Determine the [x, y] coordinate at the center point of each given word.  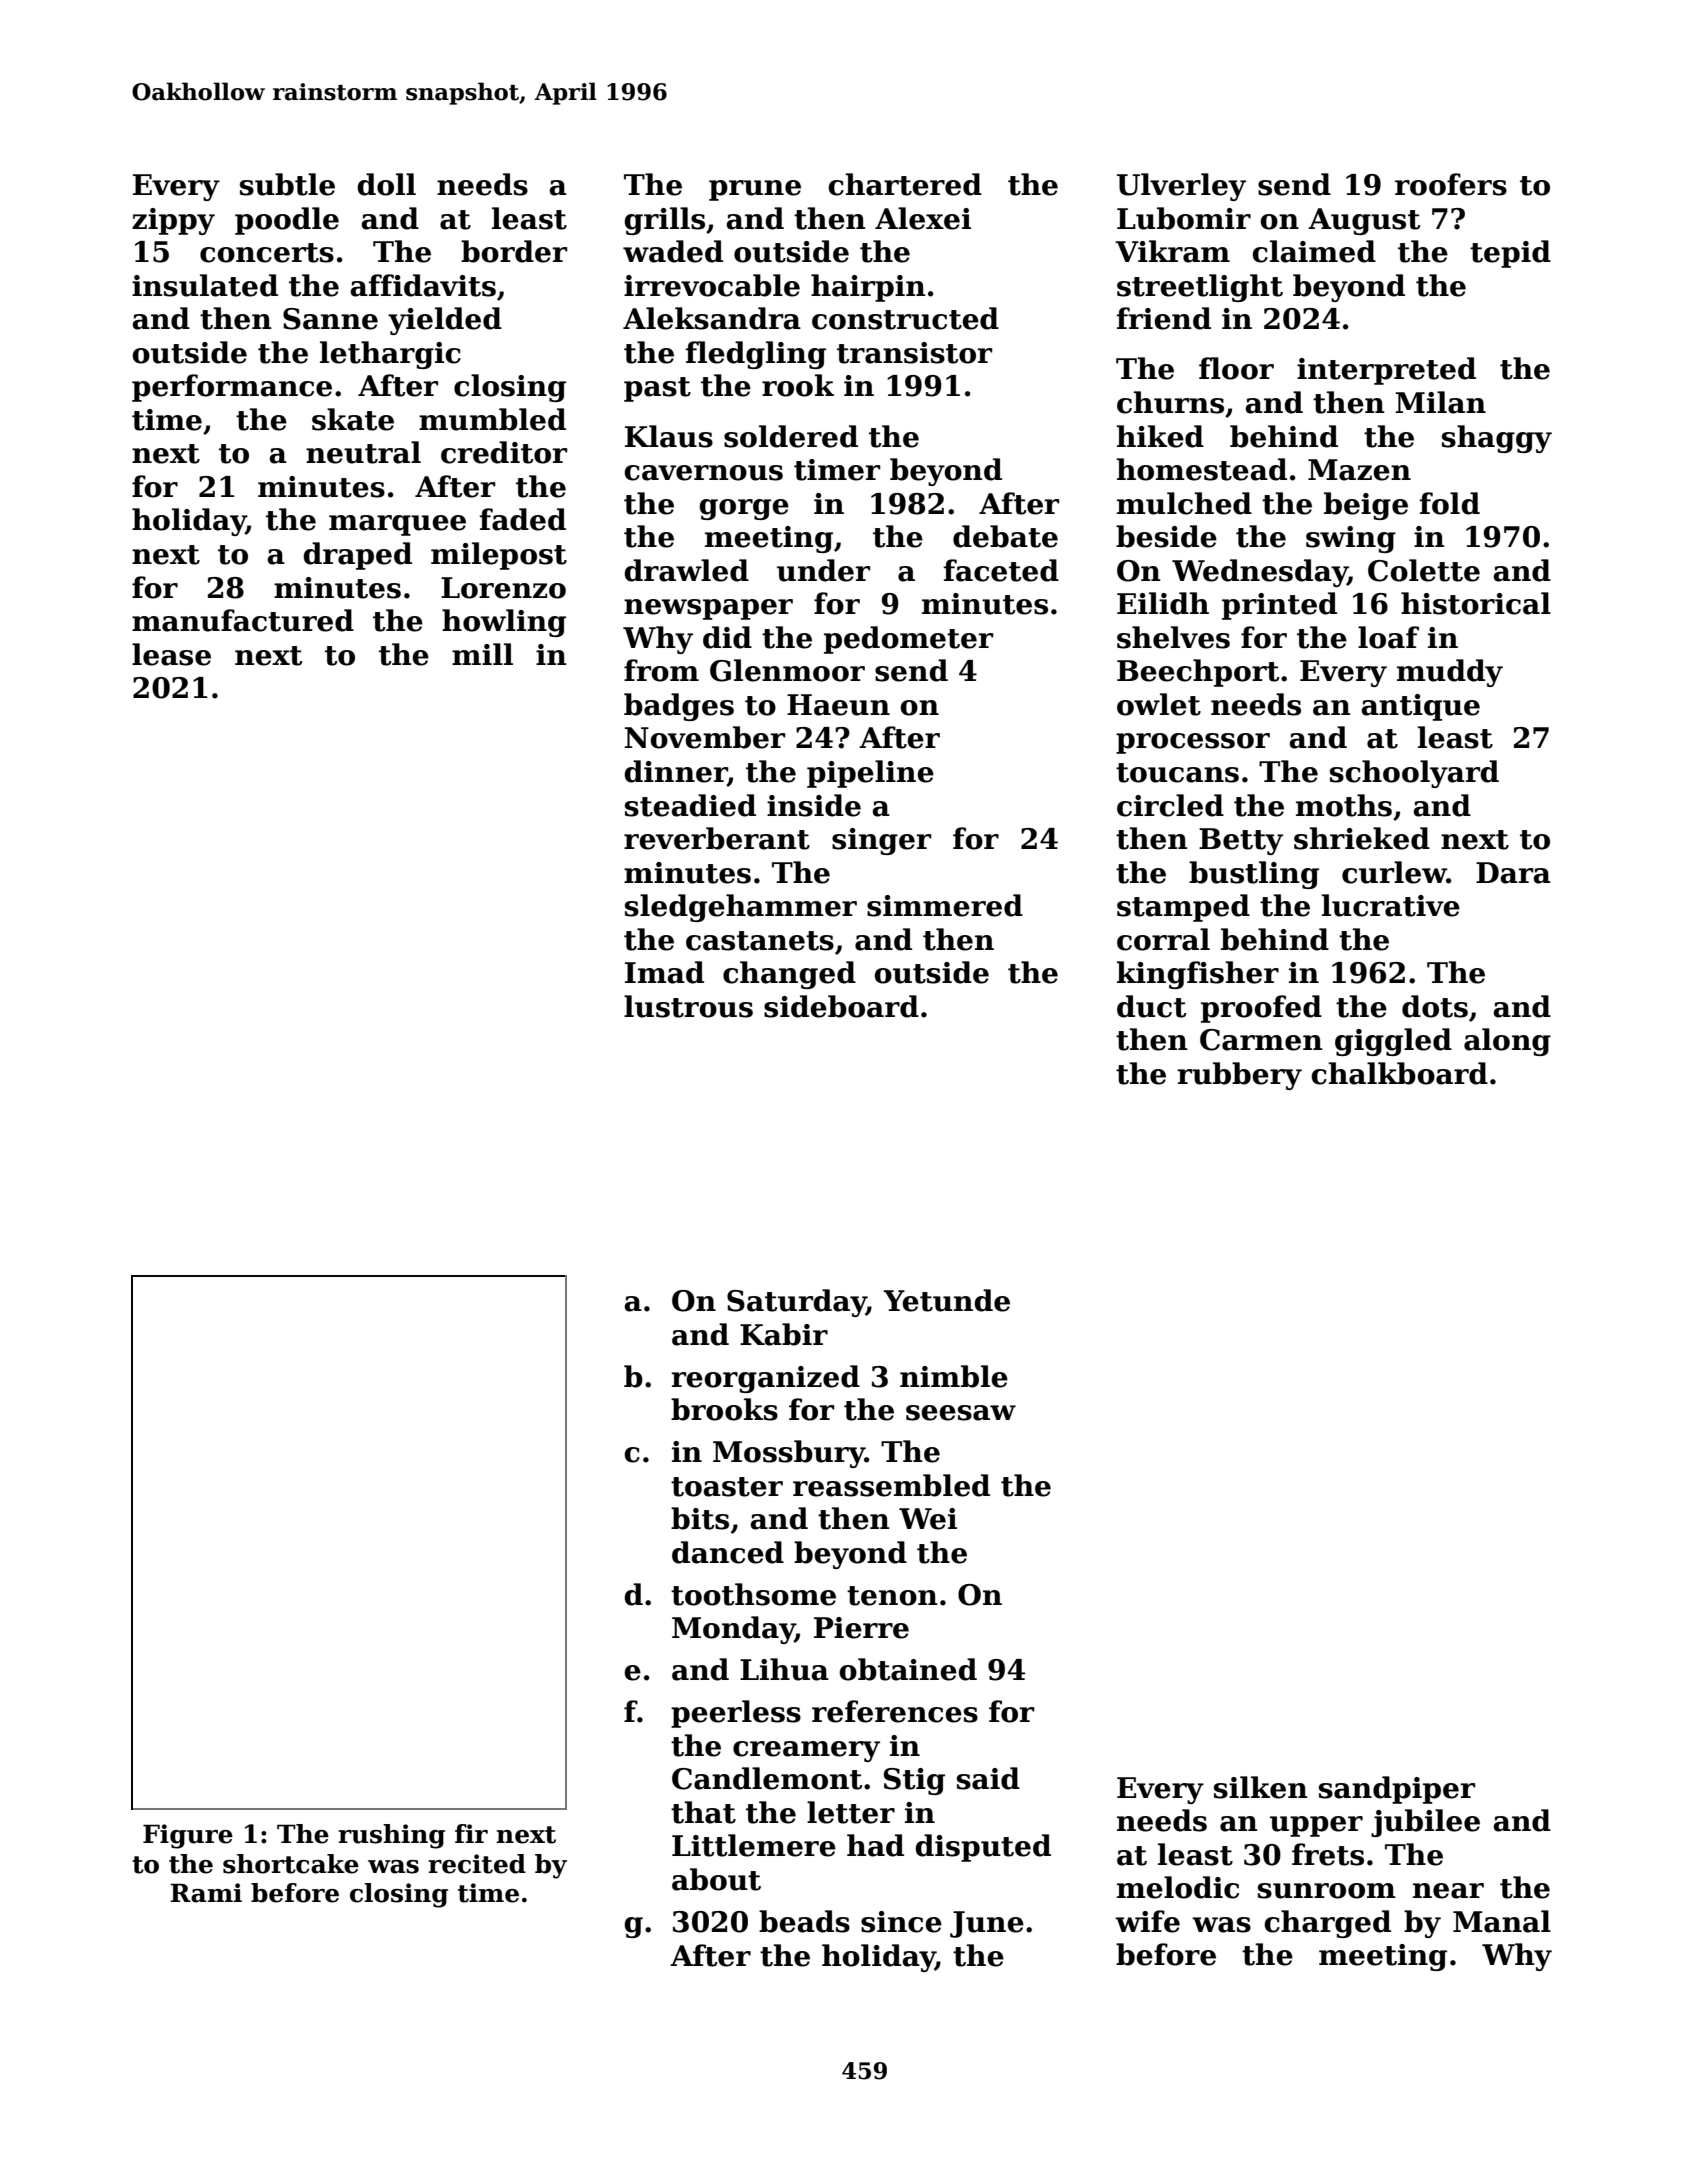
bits [700, 1518]
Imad [664, 972]
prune [755, 190]
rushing [391, 1836]
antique [1420, 707]
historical [1476, 603]
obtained [908, 1669]
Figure [188, 1836]
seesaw [961, 1413]
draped [357, 556]
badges [679, 707]
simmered [945, 905]
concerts [267, 253]
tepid [1510, 254]
